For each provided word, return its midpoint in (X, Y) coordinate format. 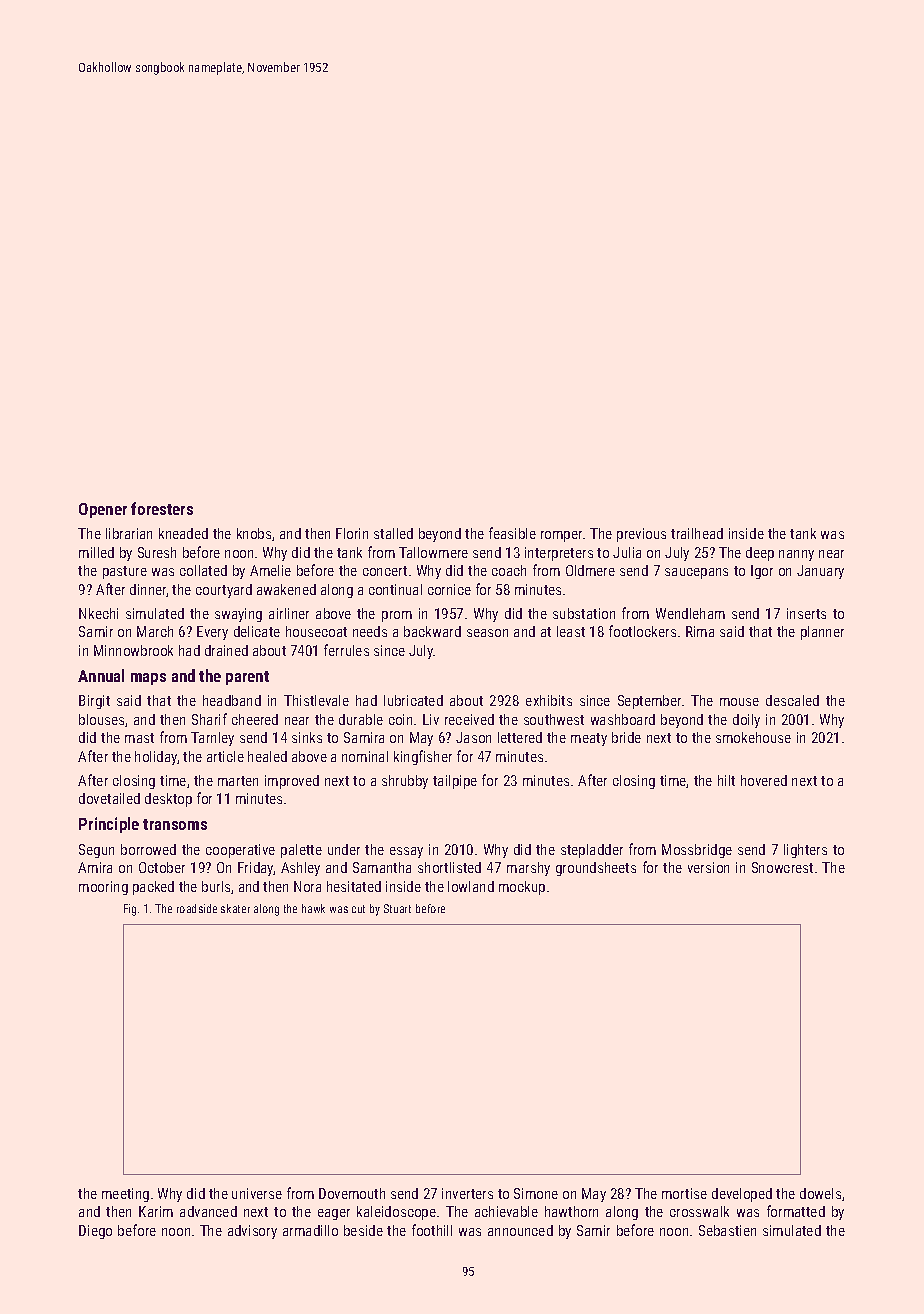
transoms (175, 824)
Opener (103, 510)
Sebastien (727, 1230)
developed (742, 1195)
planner (822, 633)
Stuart (397, 908)
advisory (252, 1232)
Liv (431, 719)
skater (235, 908)
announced (520, 1230)
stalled (393, 533)
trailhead (697, 533)
